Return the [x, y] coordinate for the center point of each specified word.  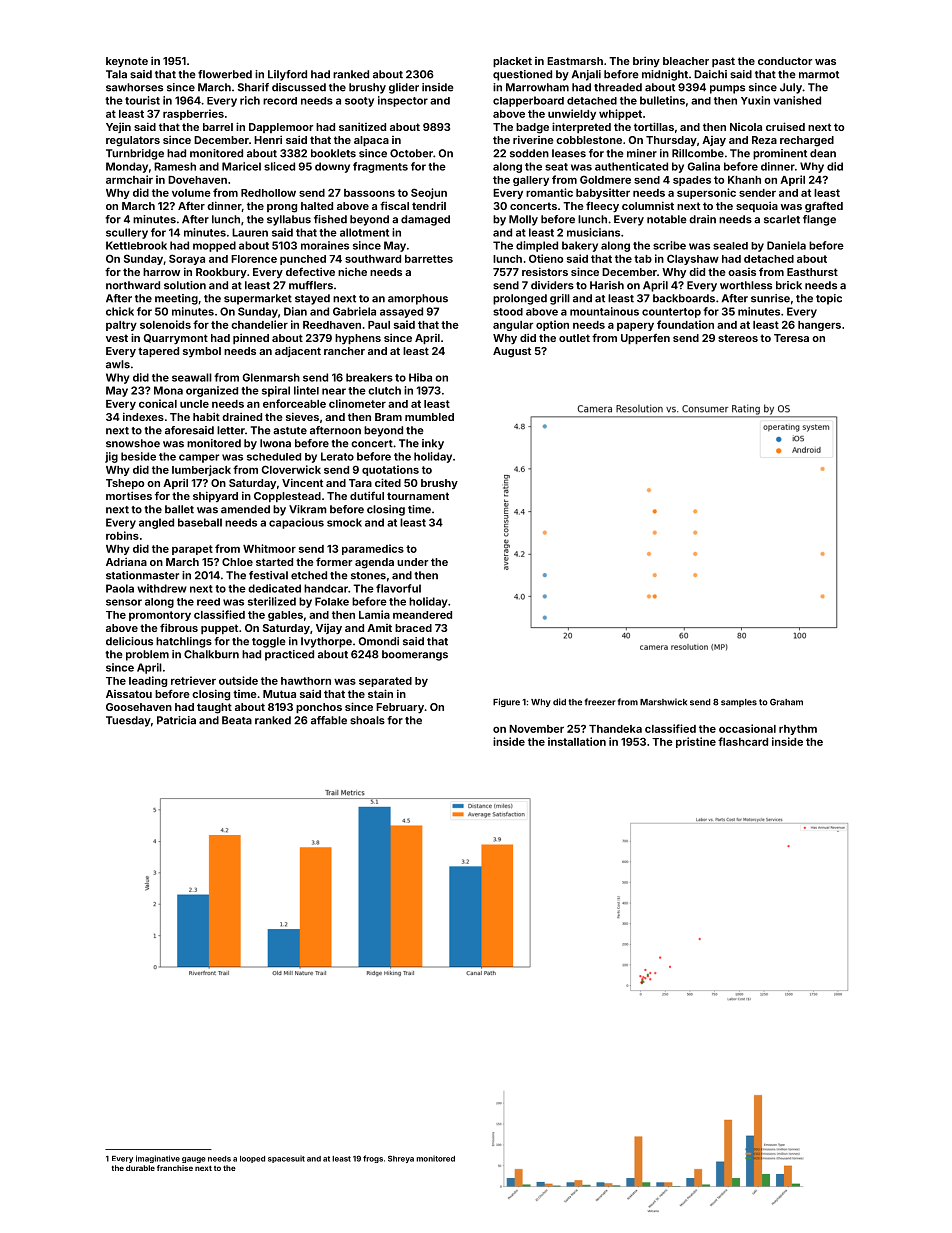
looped [252, 1159]
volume [191, 193]
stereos [738, 338]
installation [577, 741]
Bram [388, 417]
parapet [192, 550]
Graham [786, 702]
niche [352, 271]
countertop [671, 313]
